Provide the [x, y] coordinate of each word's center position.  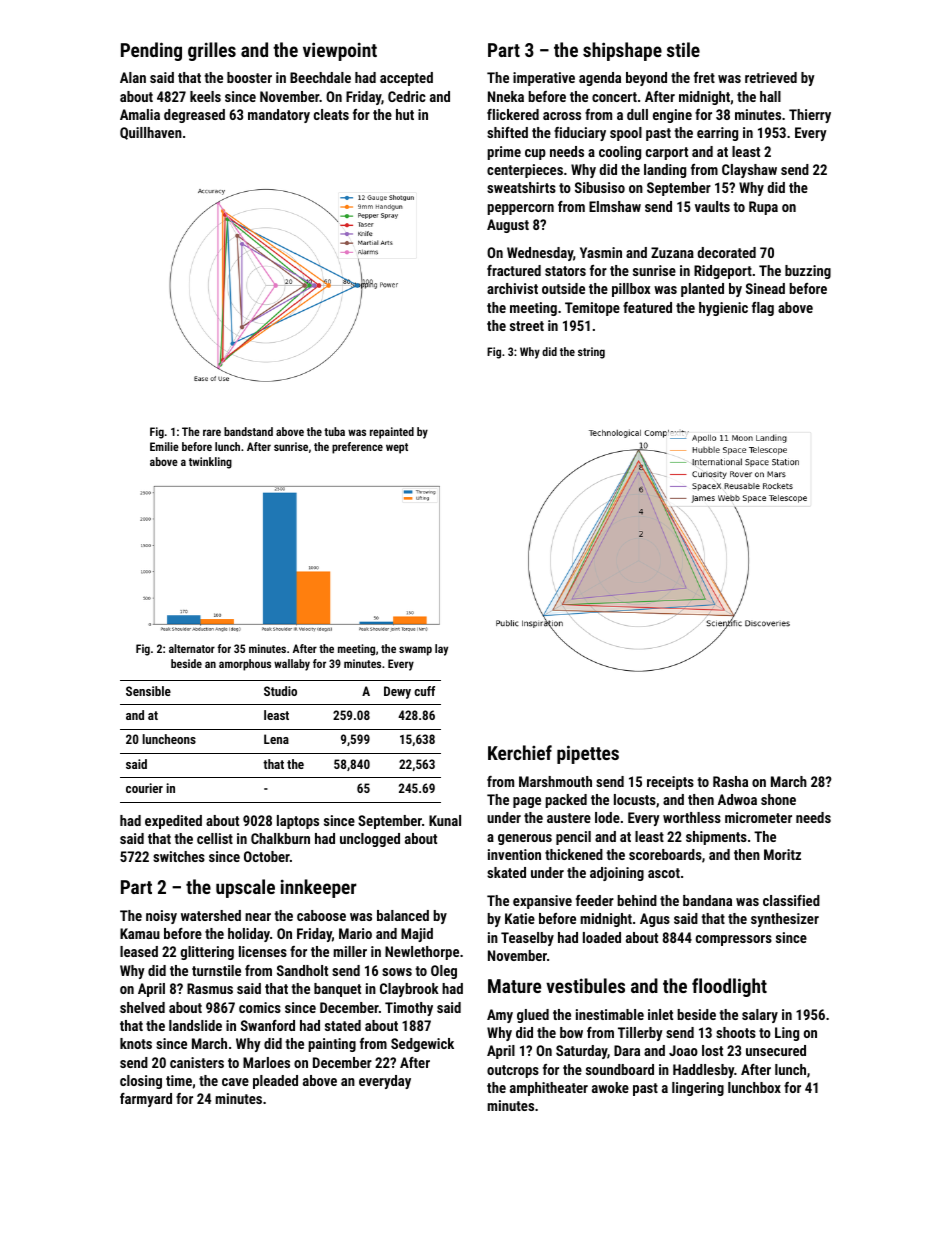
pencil [573, 838]
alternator [192, 648]
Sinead [765, 288]
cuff [424, 691]
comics [260, 1007]
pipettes [588, 754]
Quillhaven [151, 133]
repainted [392, 433]
